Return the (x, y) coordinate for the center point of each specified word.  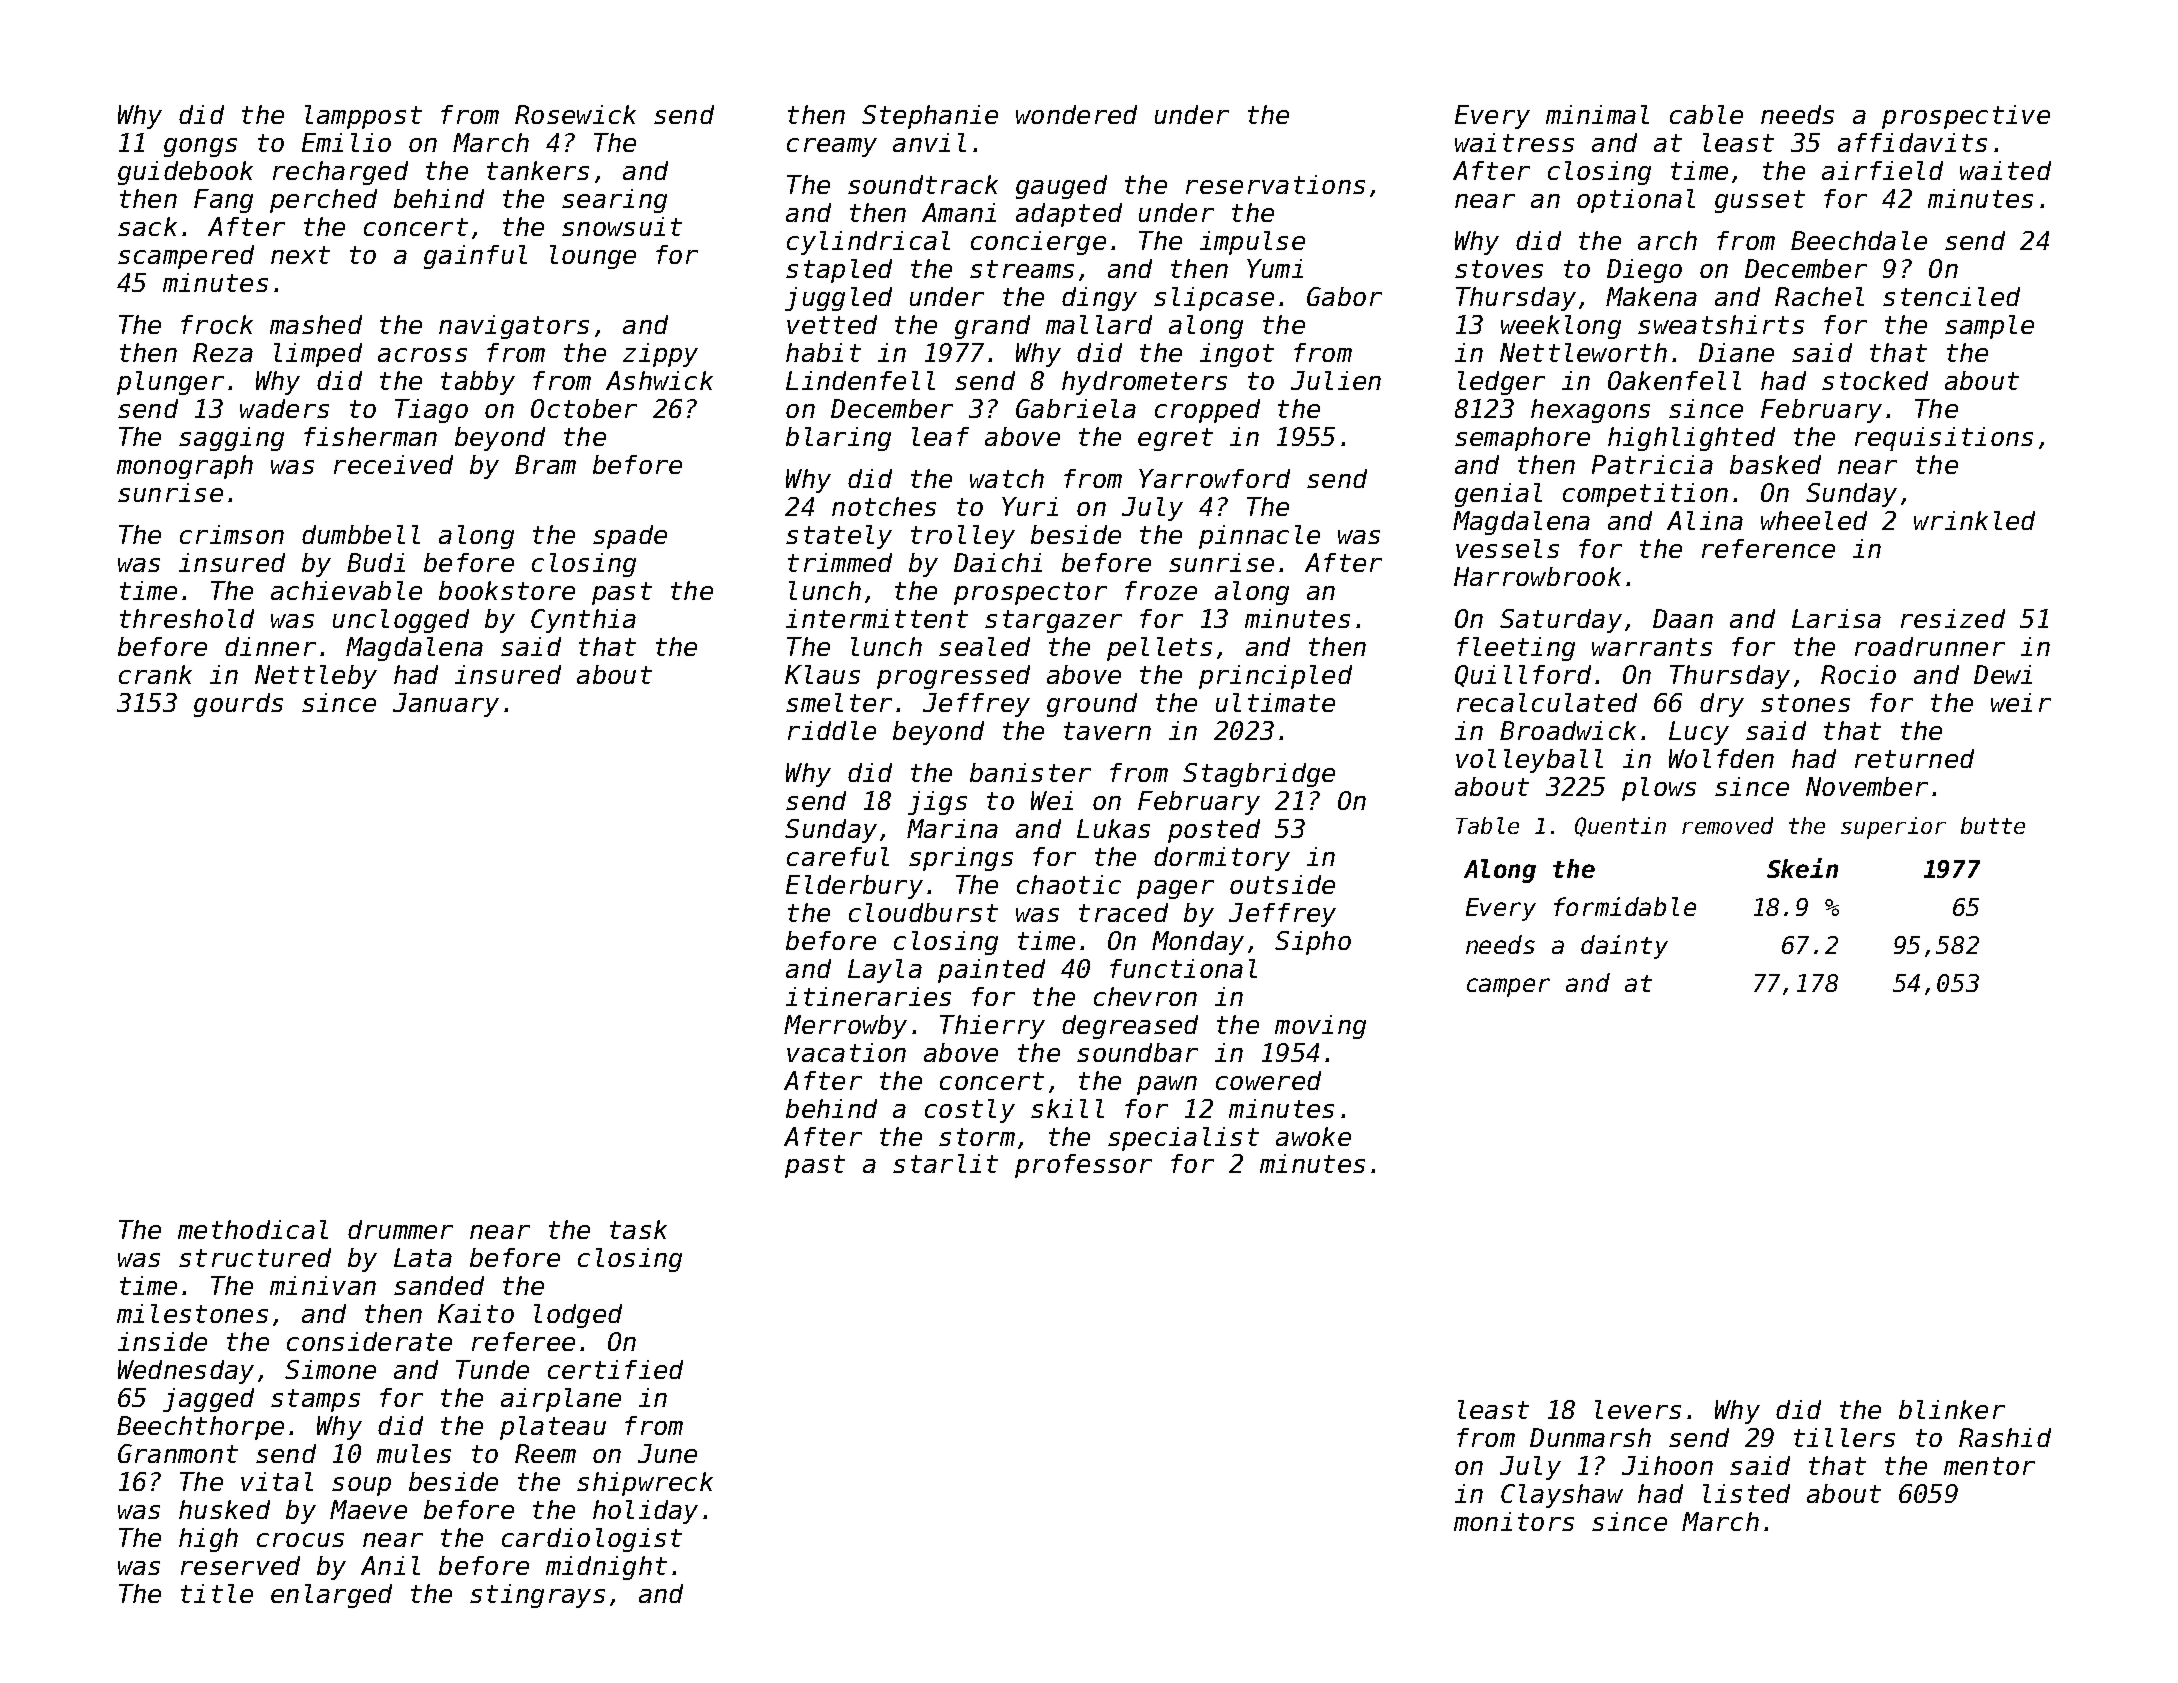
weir (2021, 702)
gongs (200, 147)
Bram (545, 464)
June (667, 1453)
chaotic (1069, 884)
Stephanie (930, 117)
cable (1706, 114)
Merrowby (845, 1027)
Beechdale (1859, 240)
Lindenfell (860, 380)
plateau (553, 1428)
